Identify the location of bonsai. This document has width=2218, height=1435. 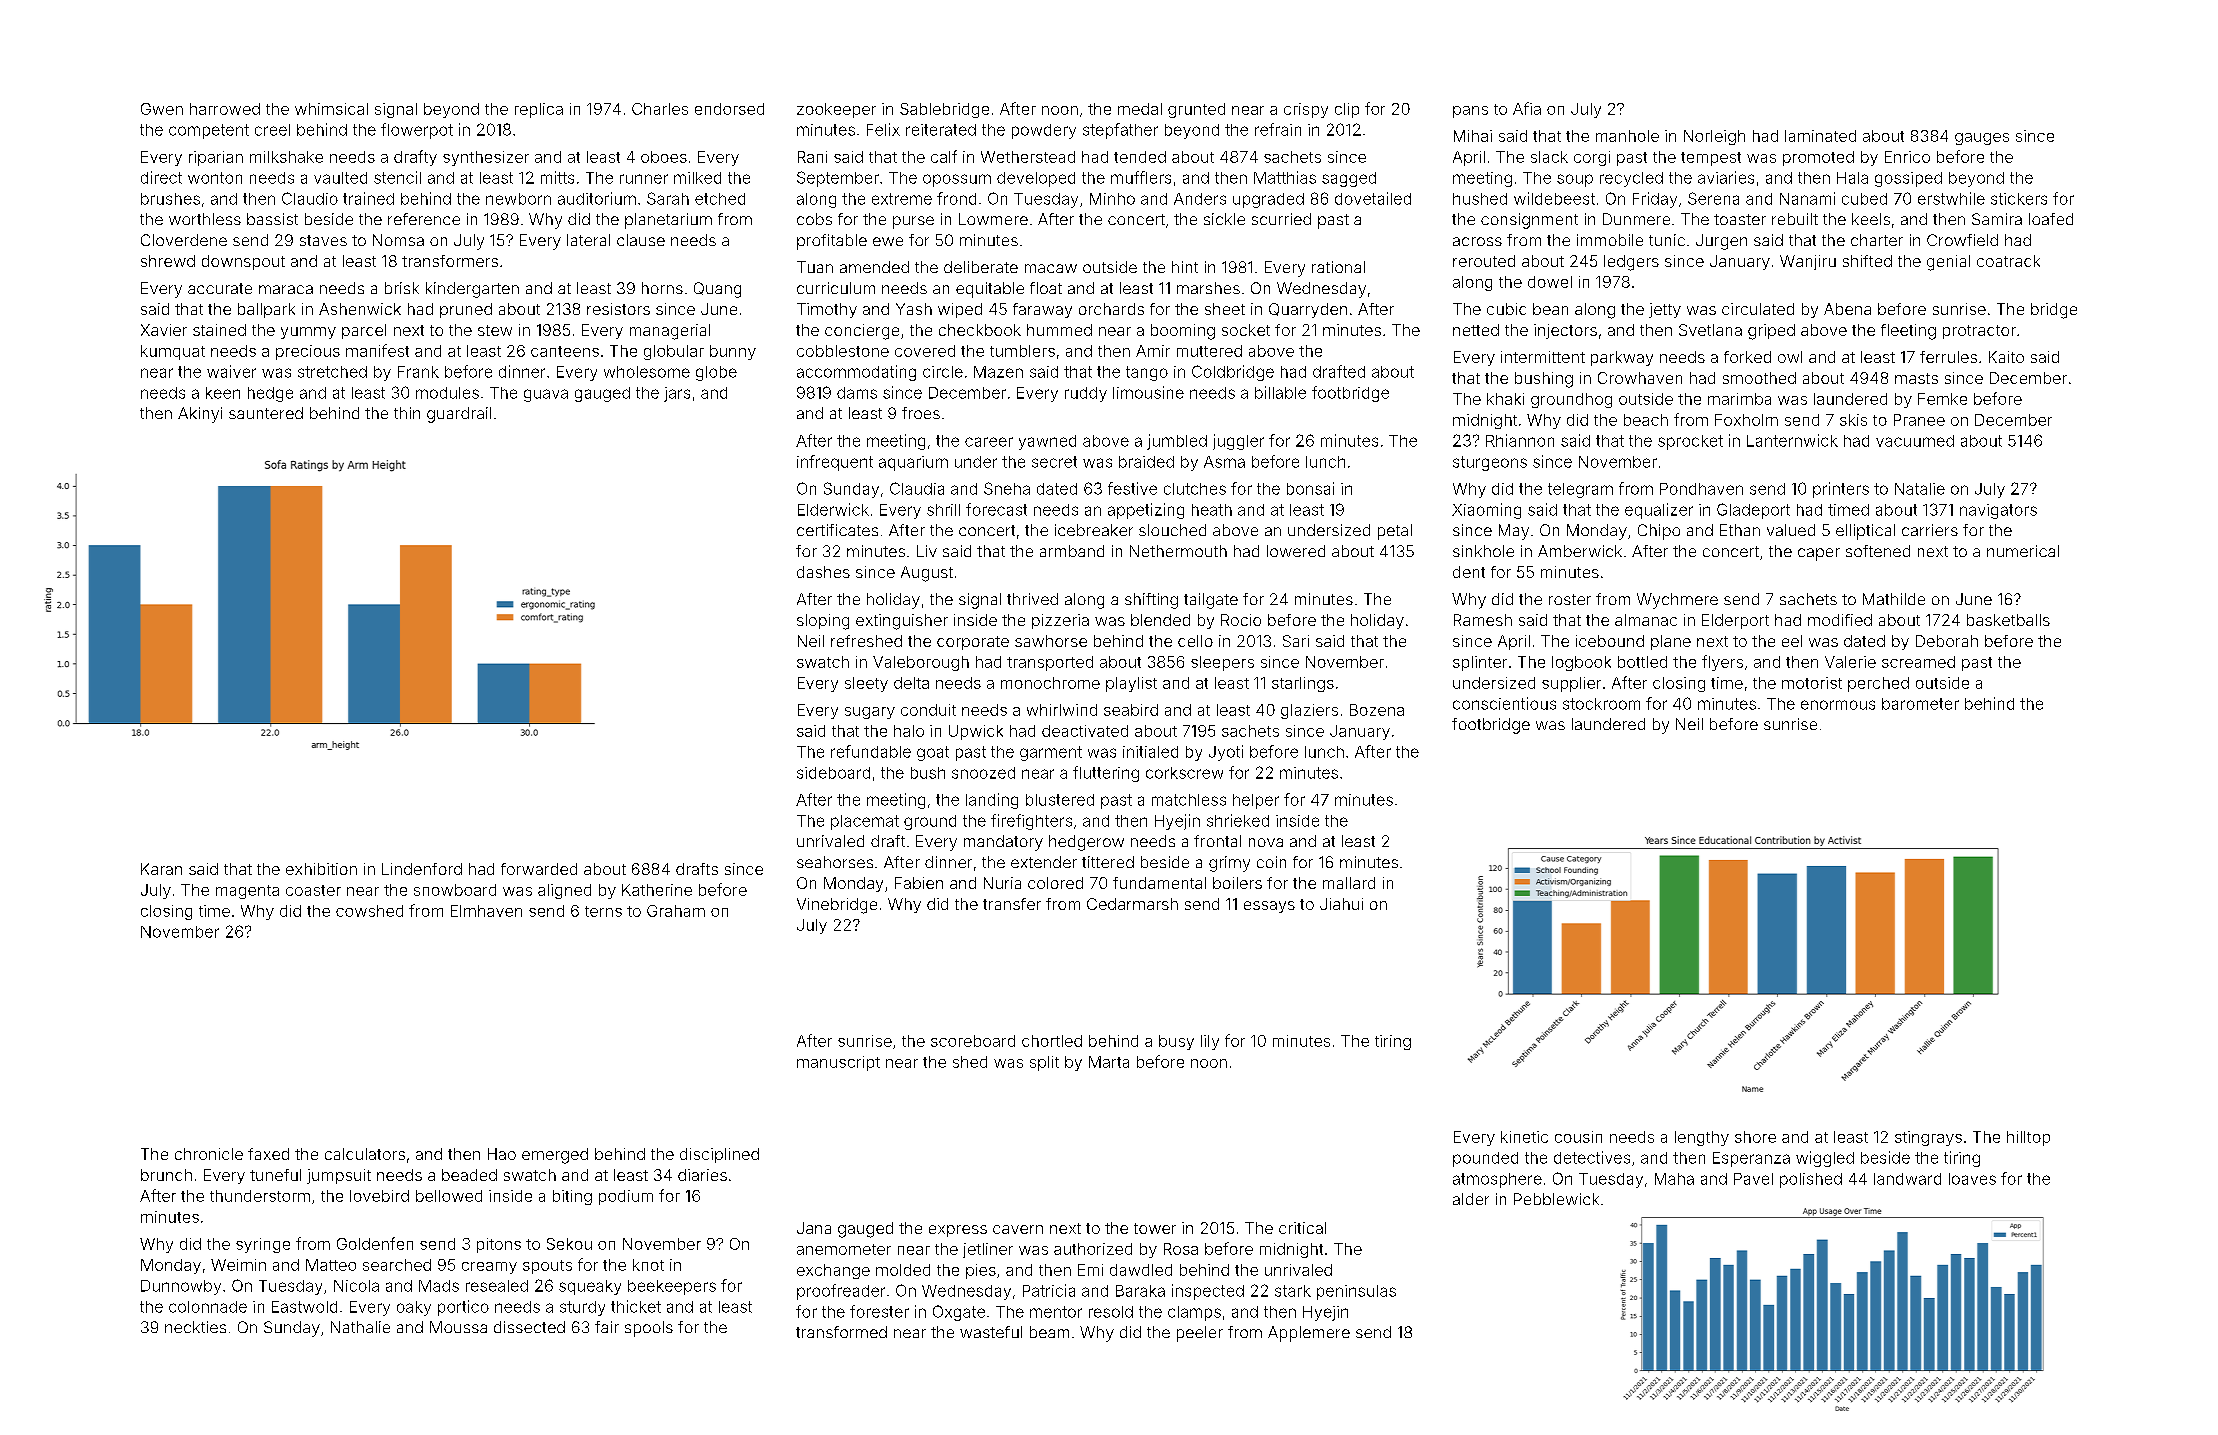
(1310, 488).
